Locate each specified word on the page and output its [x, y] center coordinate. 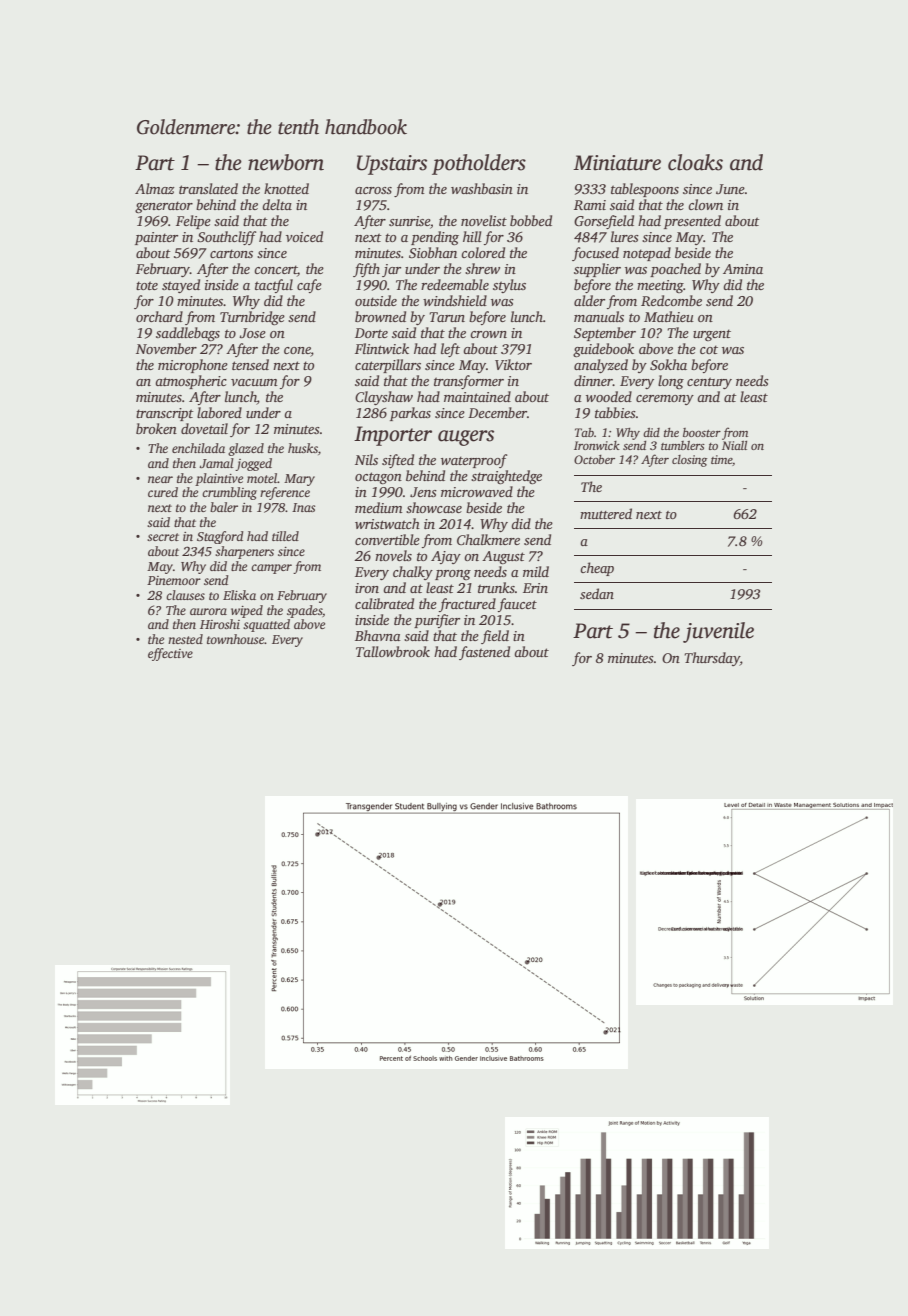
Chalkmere [488, 539]
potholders [479, 164]
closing [689, 461]
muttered [606, 513]
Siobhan [433, 252]
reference [285, 493]
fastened [484, 653]
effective [170, 654]
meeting [660, 286]
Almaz [155, 188]
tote [147, 285]
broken [156, 428]
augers [466, 438]
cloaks [695, 162]
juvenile [718, 632]
